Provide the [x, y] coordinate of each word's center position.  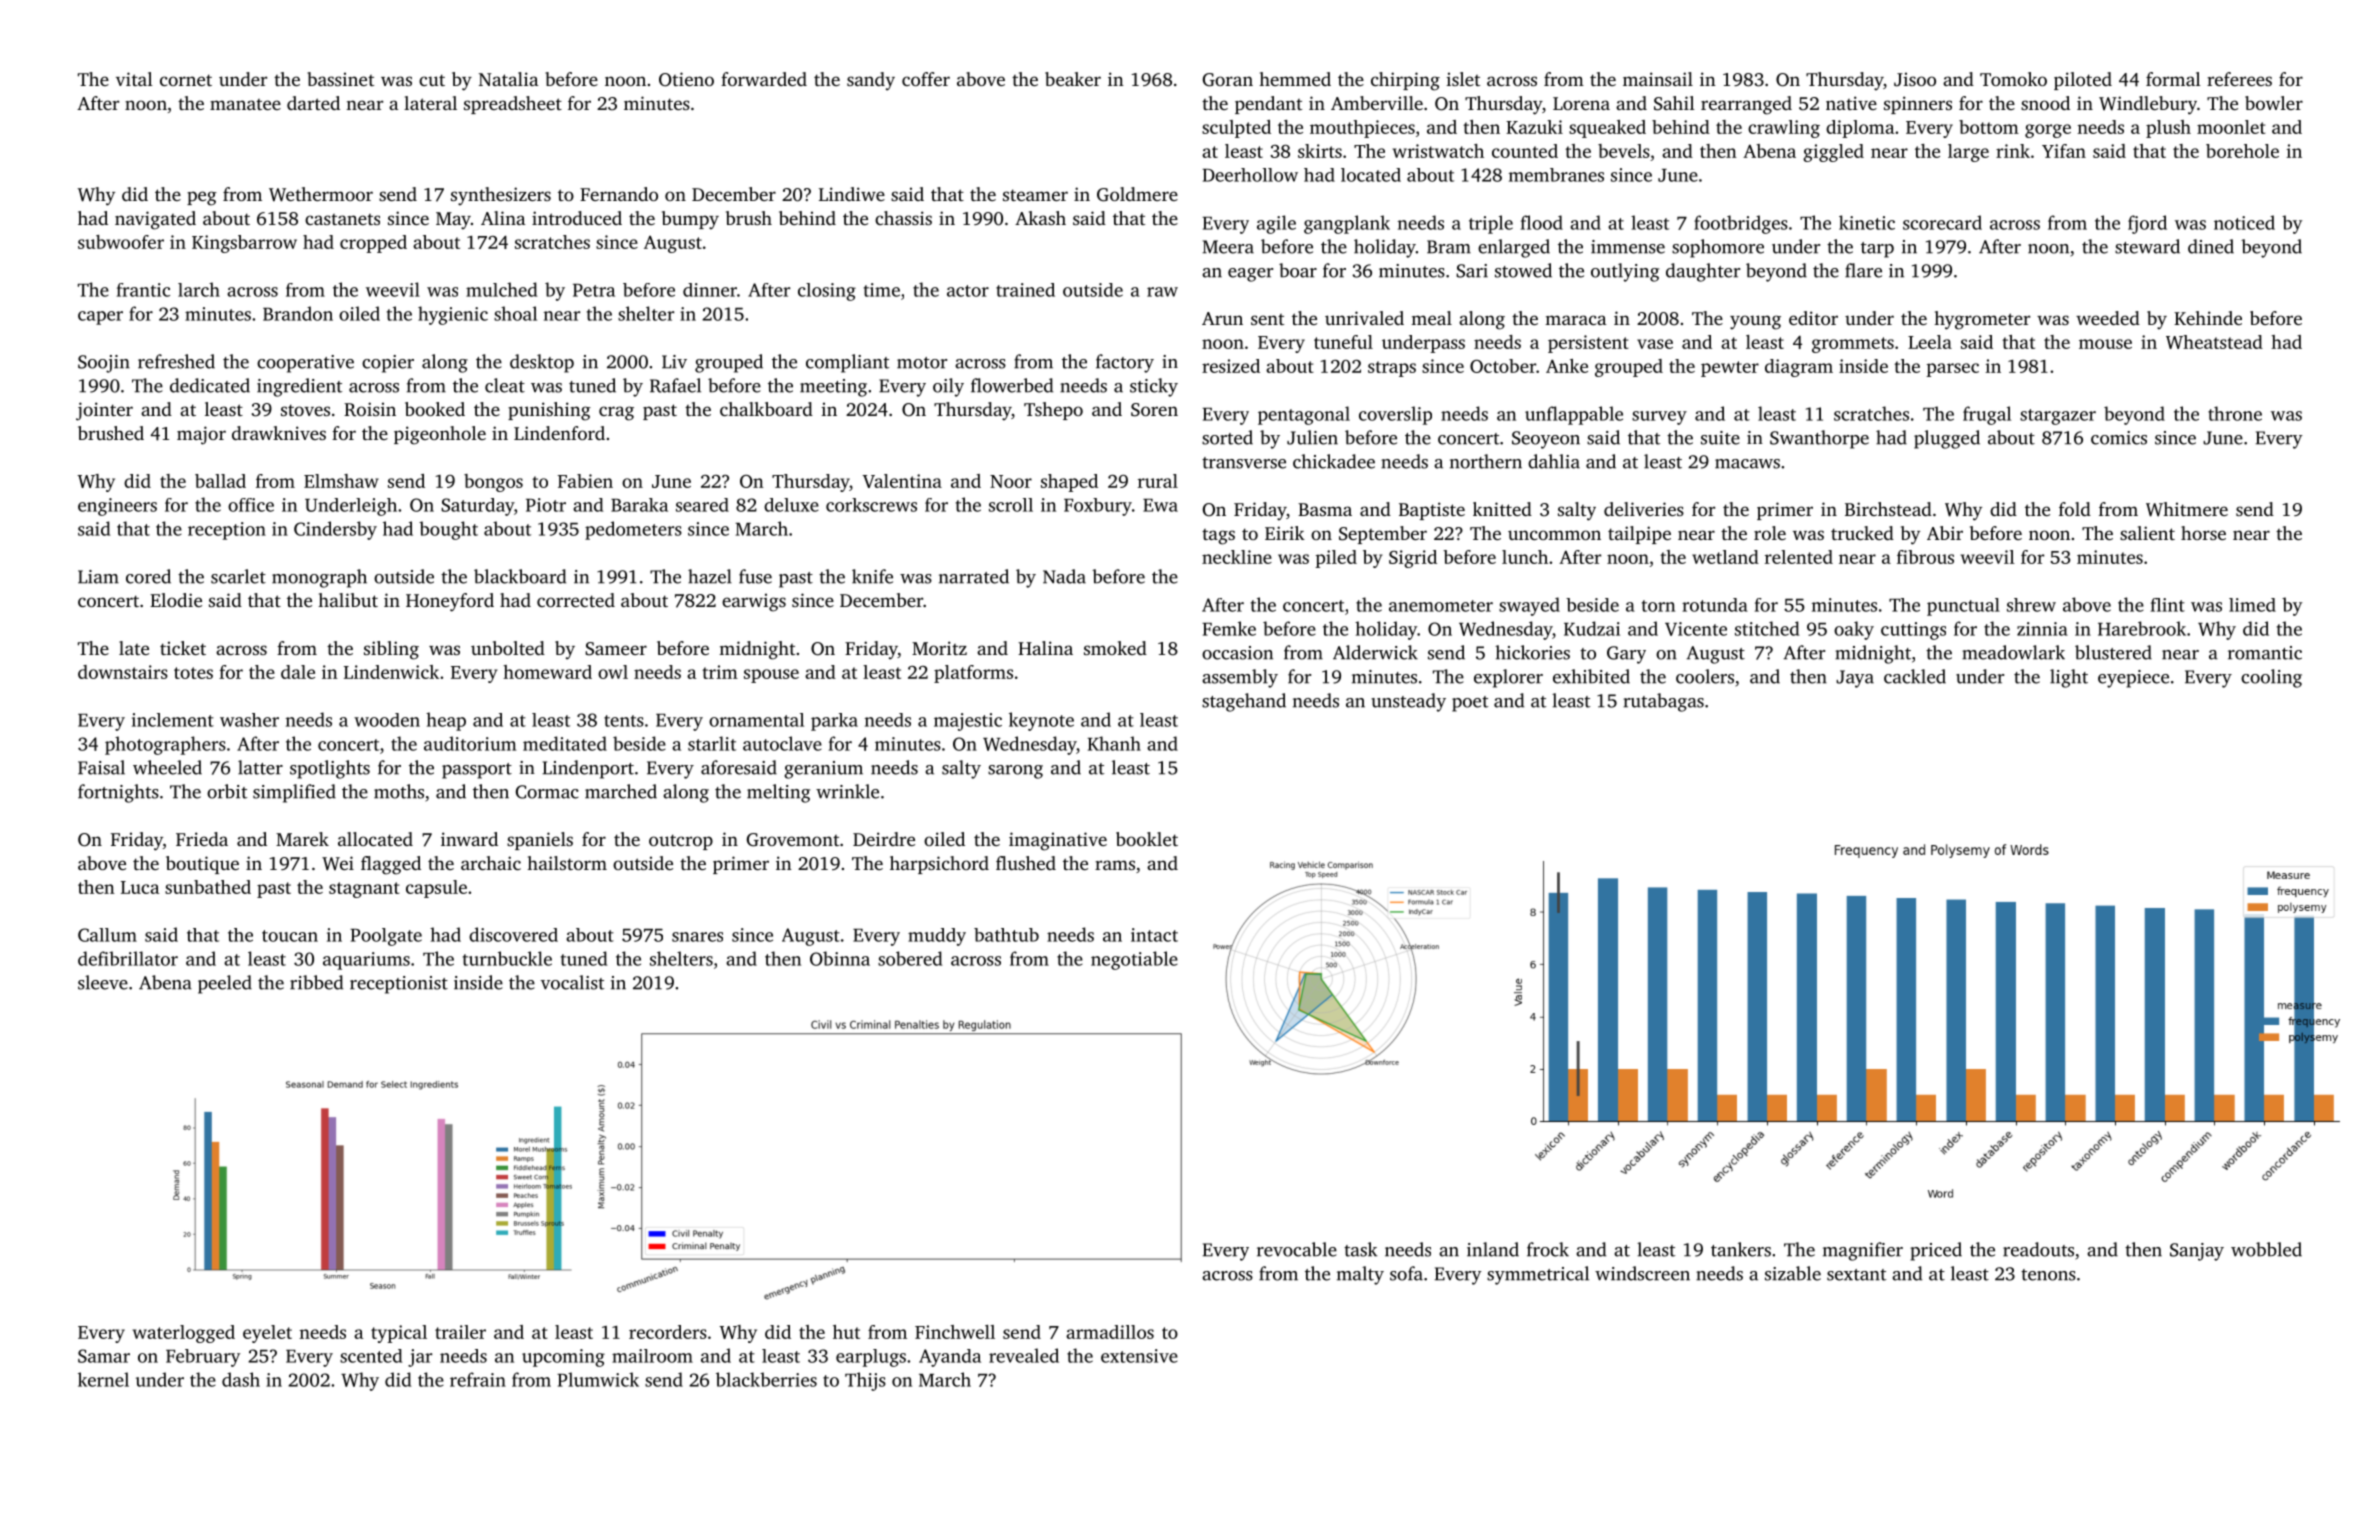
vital [134, 79]
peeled [225, 984]
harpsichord [939, 865]
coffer [926, 79]
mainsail [1658, 79]
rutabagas [1663, 702]
